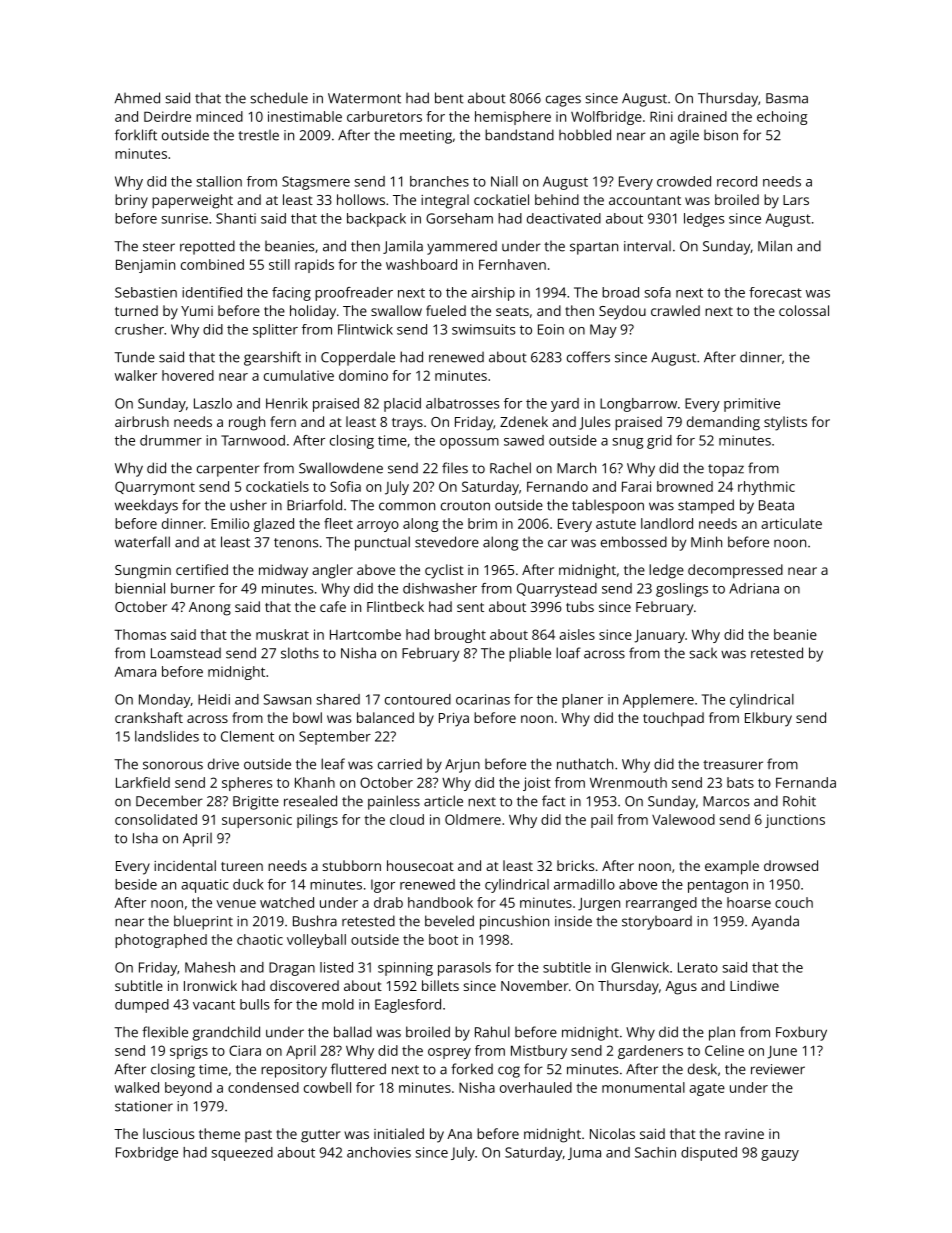  Describe the element at coordinates (137, 98) in the image. I see `Ahmed` at that location.
